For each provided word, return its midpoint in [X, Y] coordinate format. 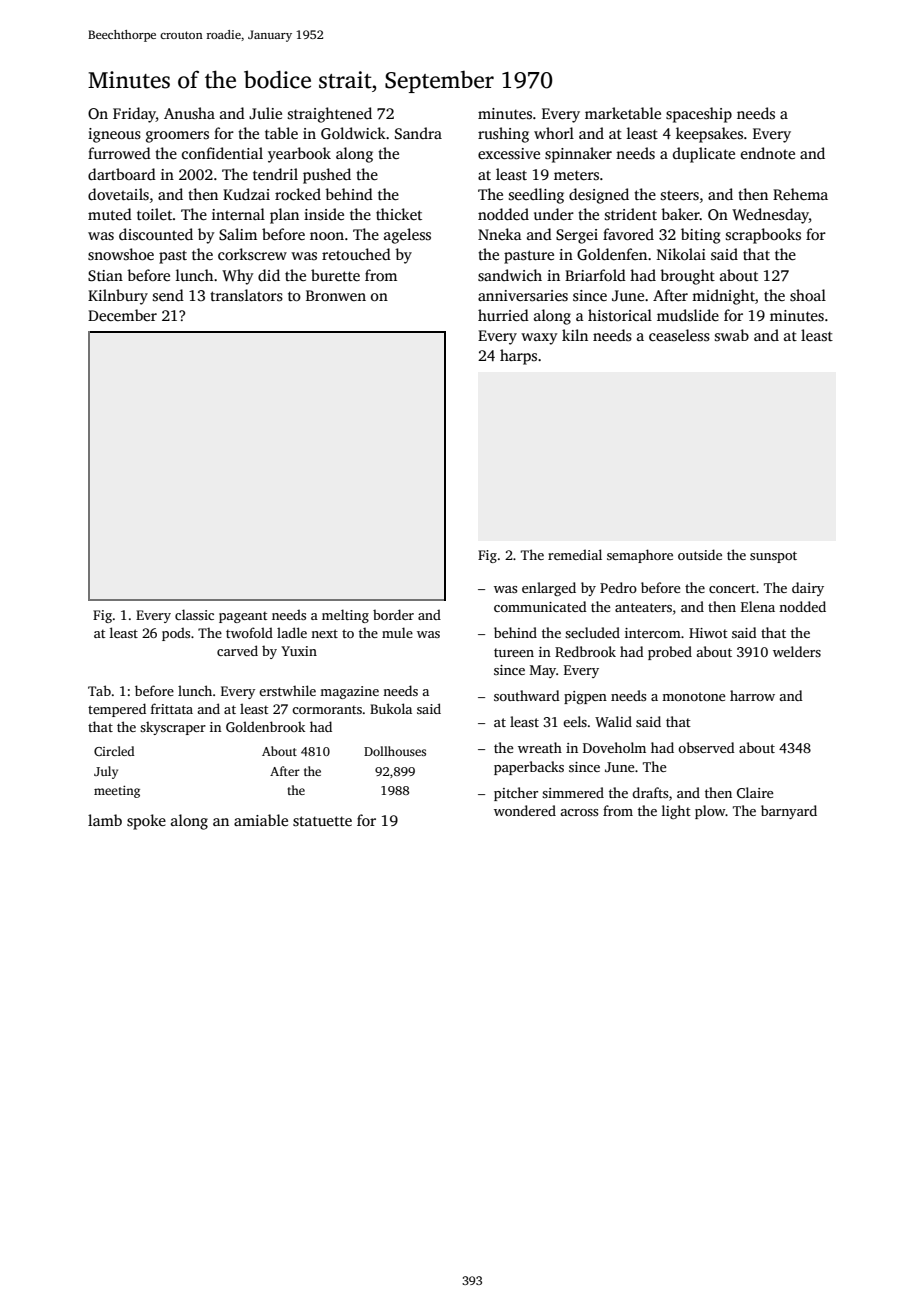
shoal [808, 295]
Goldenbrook [265, 726]
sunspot [773, 557]
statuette [322, 821]
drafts [650, 792]
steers [680, 195]
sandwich [510, 275]
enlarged [549, 589]
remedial [575, 554]
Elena [758, 606]
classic [194, 614]
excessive [509, 154]
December [122, 315]
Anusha [189, 113]
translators [246, 295]
